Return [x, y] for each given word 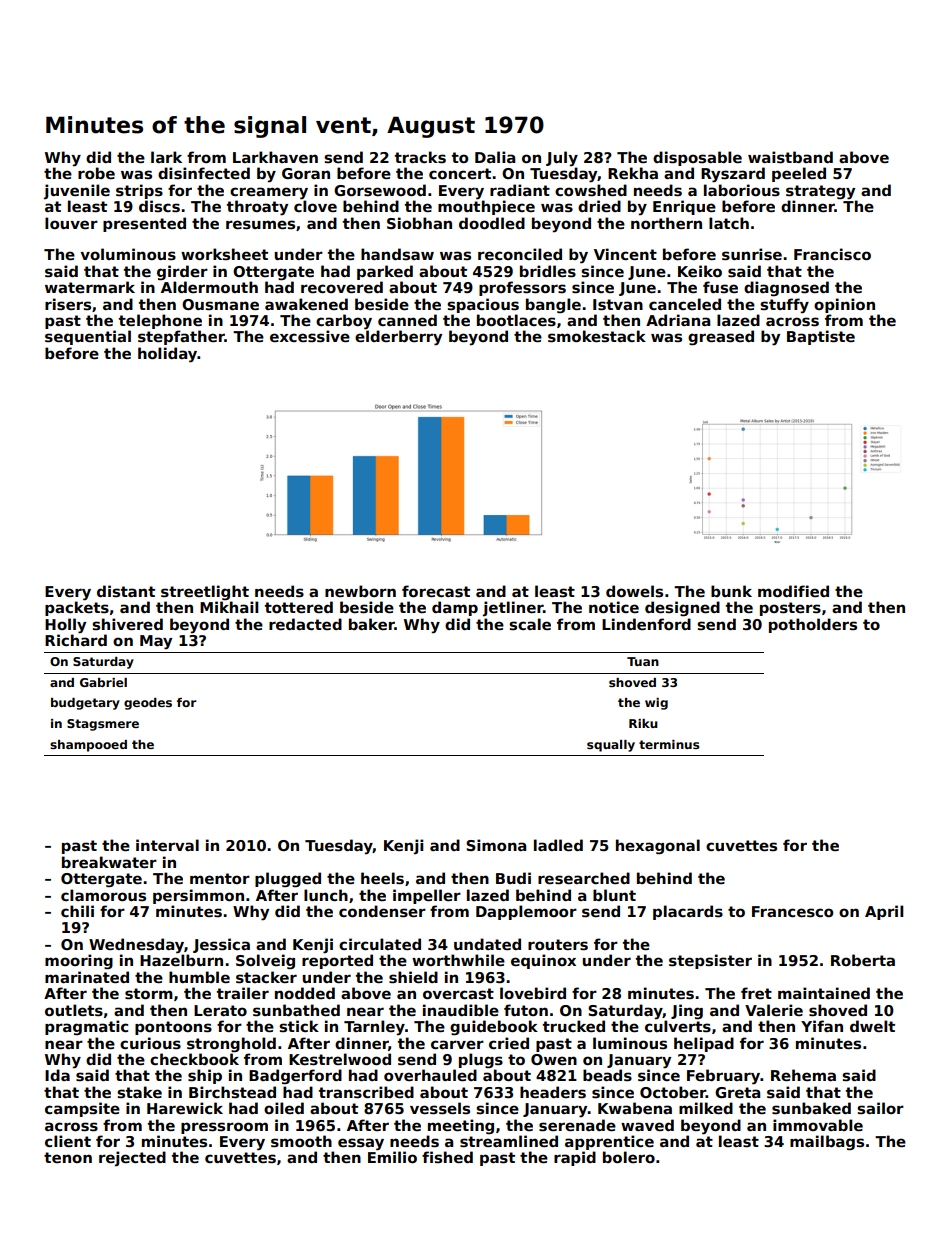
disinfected [204, 173]
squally [611, 746]
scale [530, 624]
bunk [731, 591]
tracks [420, 157]
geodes [148, 704]
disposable [697, 158]
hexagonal [658, 846]
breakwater [109, 862]
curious [150, 1043]
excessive [310, 336]
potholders [813, 625]
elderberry [398, 338]
